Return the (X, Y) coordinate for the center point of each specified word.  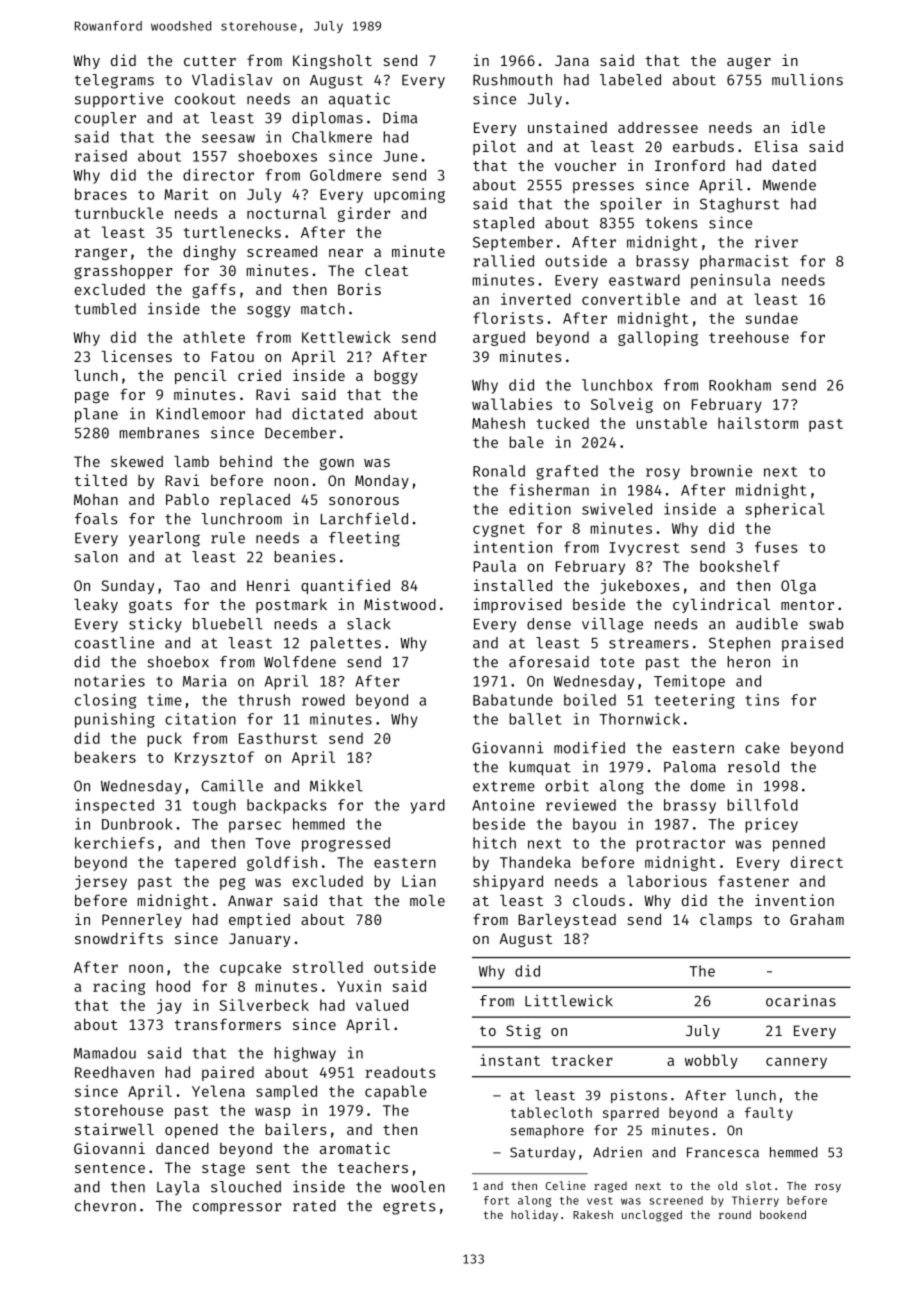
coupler (105, 119)
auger (749, 63)
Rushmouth (512, 80)
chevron (105, 1206)
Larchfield (364, 518)
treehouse (749, 337)
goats (150, 606)
